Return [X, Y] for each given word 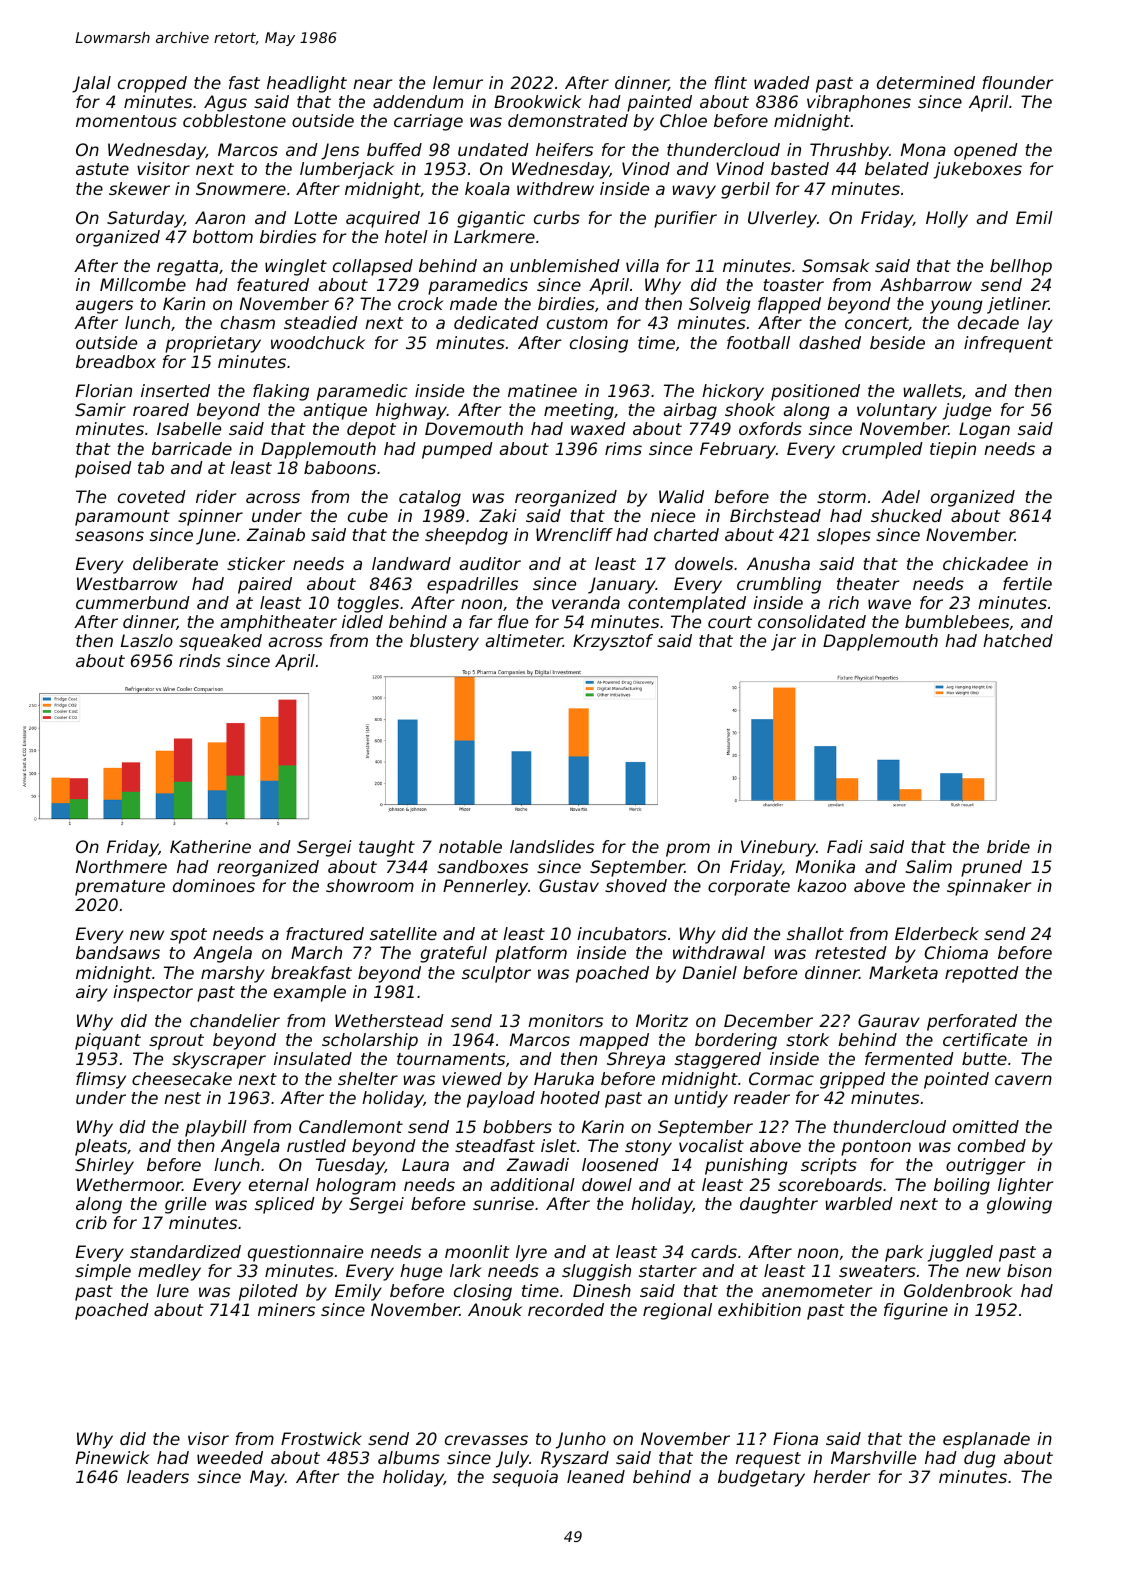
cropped [152, 84]
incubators [622, 933]
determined [926, 82]
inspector [153, 993]
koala [487, 188]
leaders [158, 1476]
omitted [986, 1126]
